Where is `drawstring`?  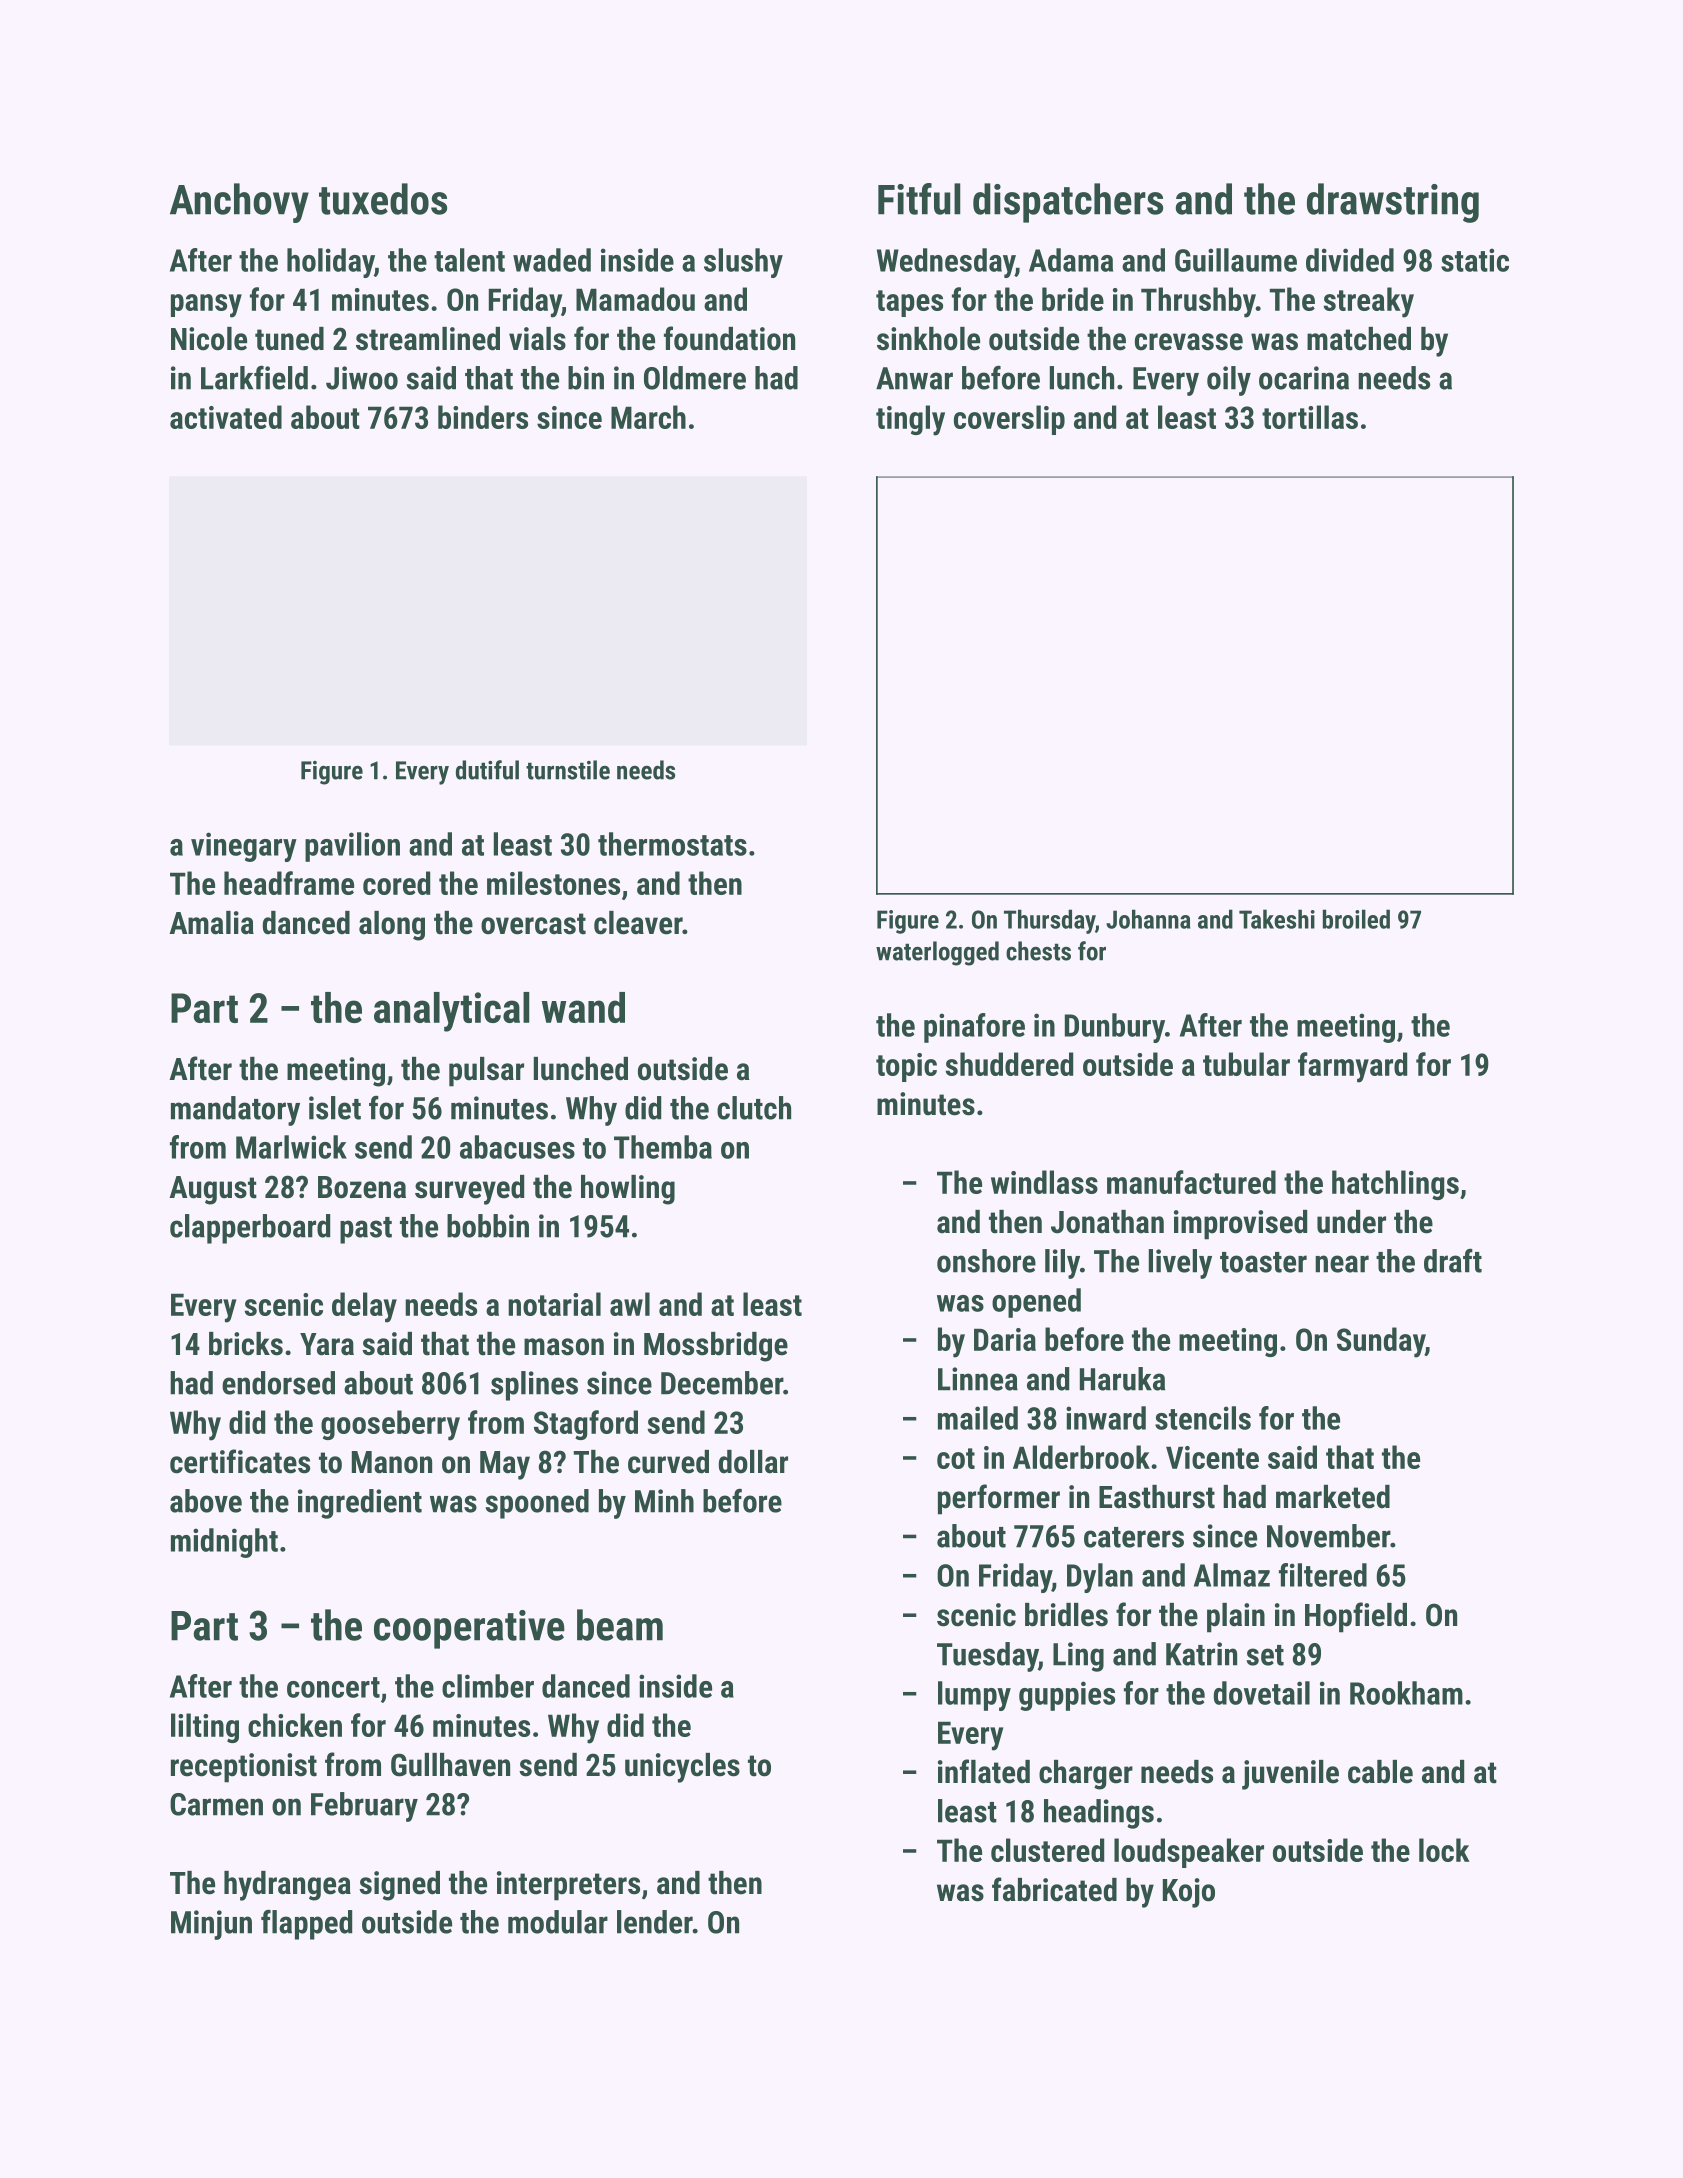 drawstring is located at coordinates (1393, 203).
